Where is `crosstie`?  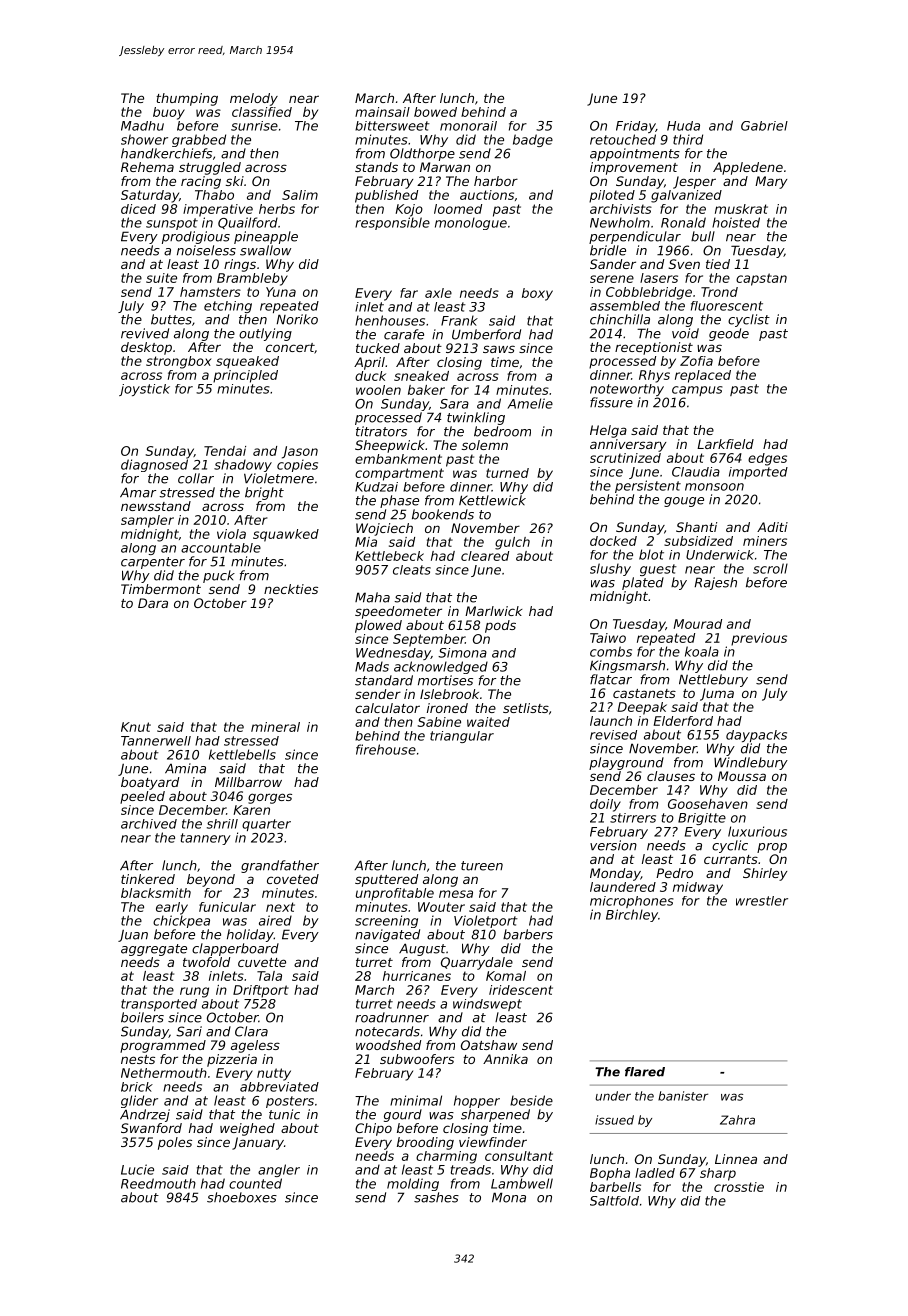 crosstie is located at coordinates (739, 1187).
